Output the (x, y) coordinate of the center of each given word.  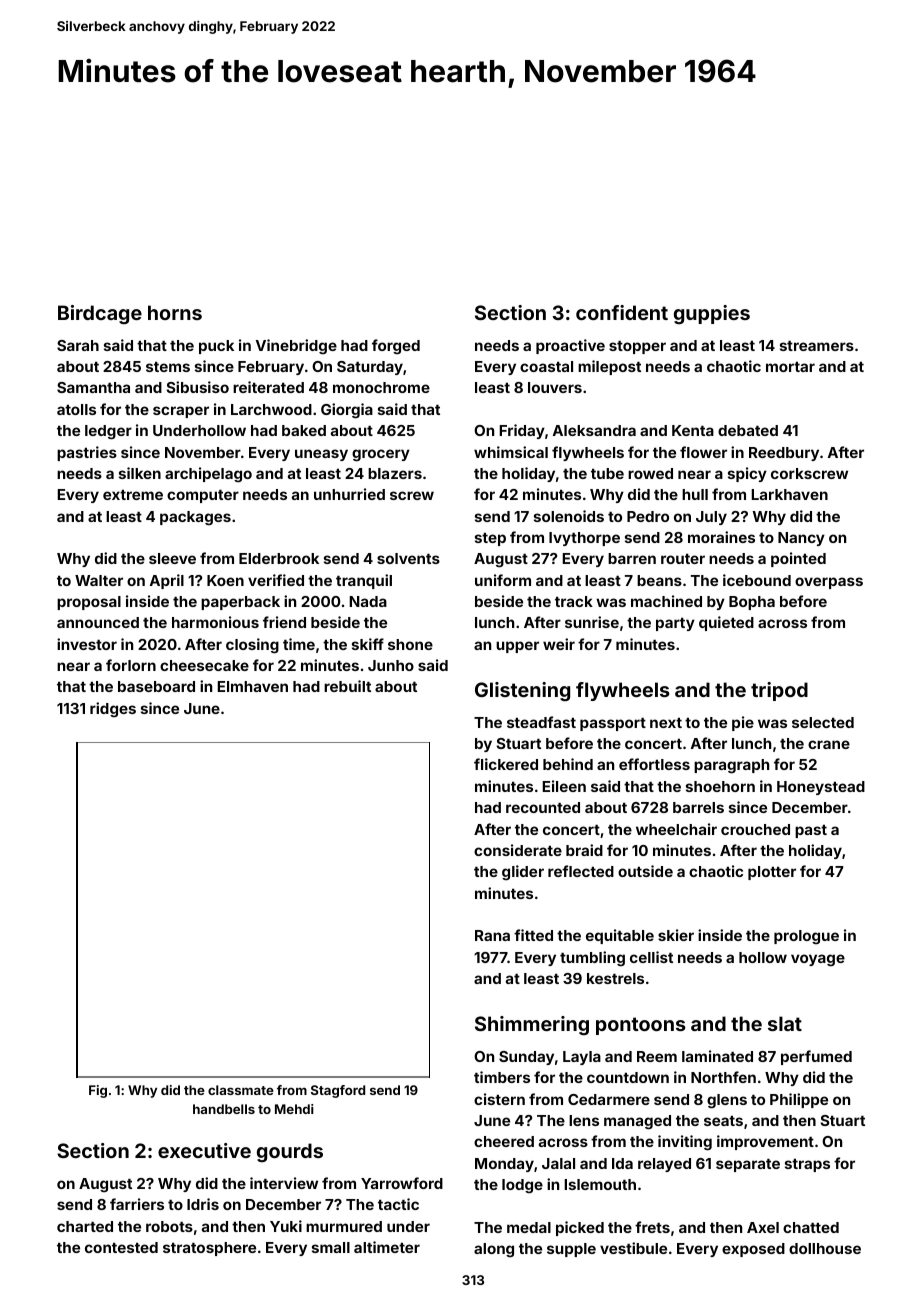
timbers (502, 1077)
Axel (763, 1227)
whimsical (511, 452)
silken (140, 473)
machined (666, 601)
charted (85, 1226)
